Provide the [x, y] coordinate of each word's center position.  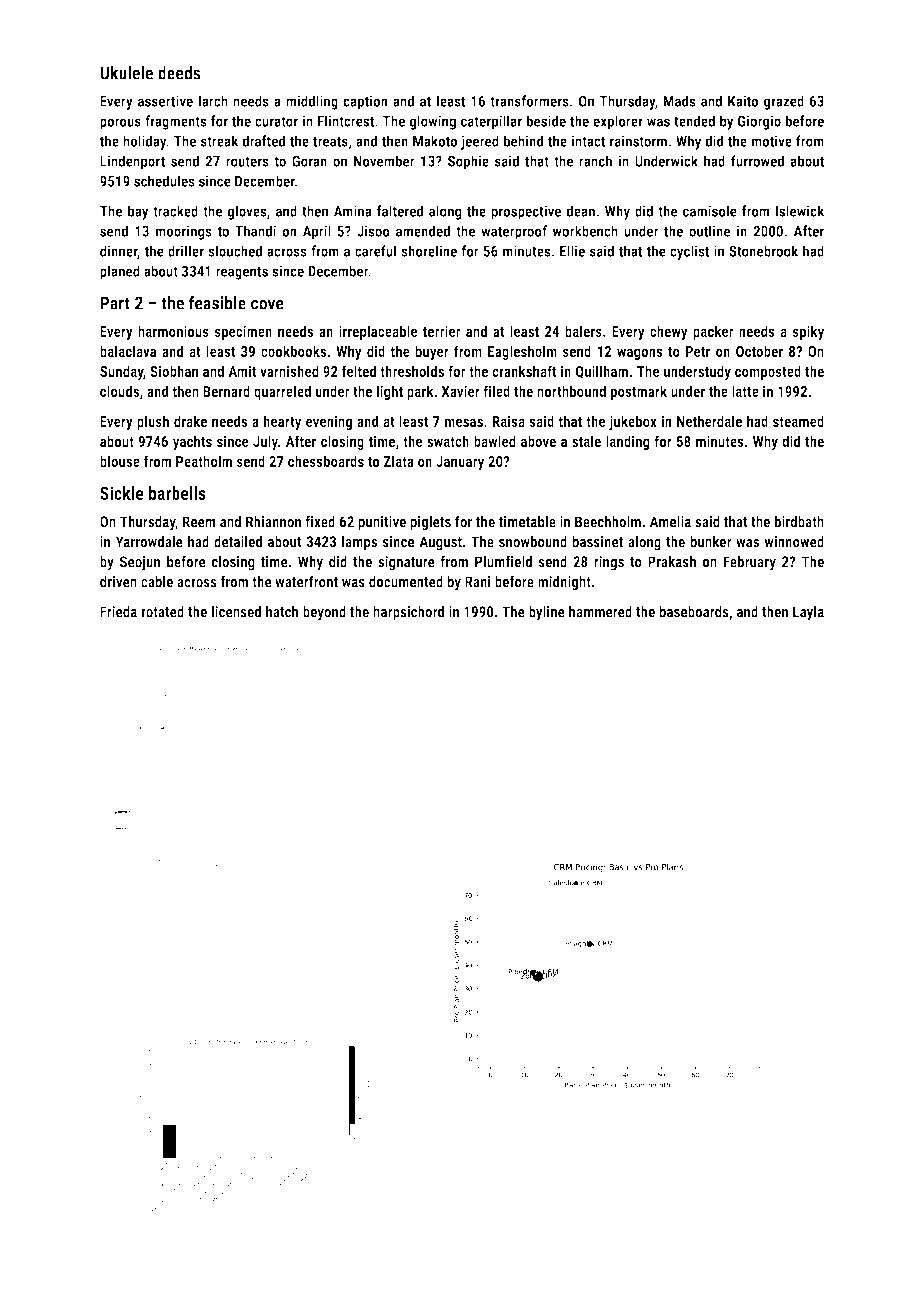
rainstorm [638, 141]
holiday [144, 142]
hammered [600, 612]
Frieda [118, 612]
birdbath [799, 522]
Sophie [468, 162]
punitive [382, 523]
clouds [119, 391]
